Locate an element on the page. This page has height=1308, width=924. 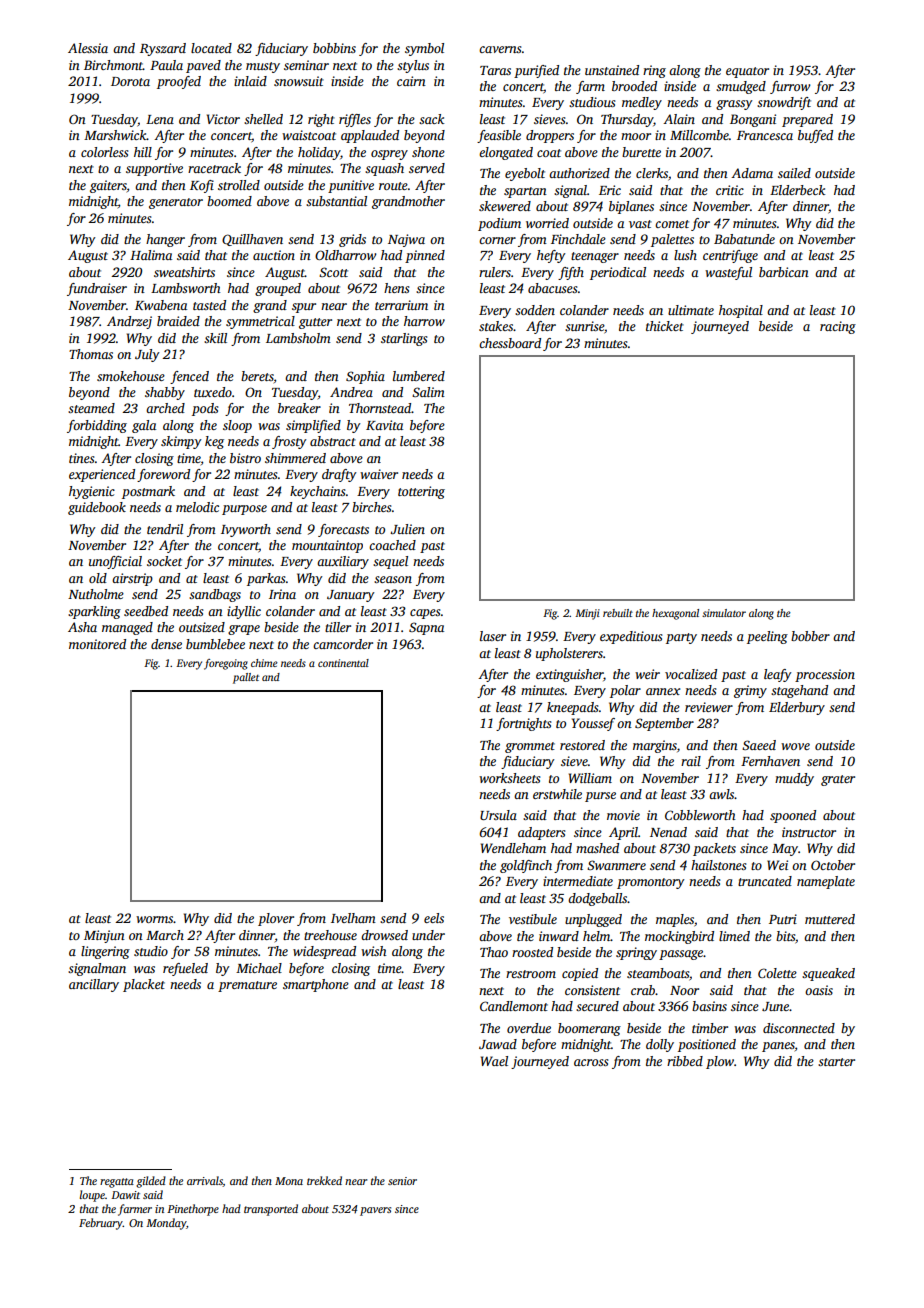
tiller is located at coordinates (338, 627).
